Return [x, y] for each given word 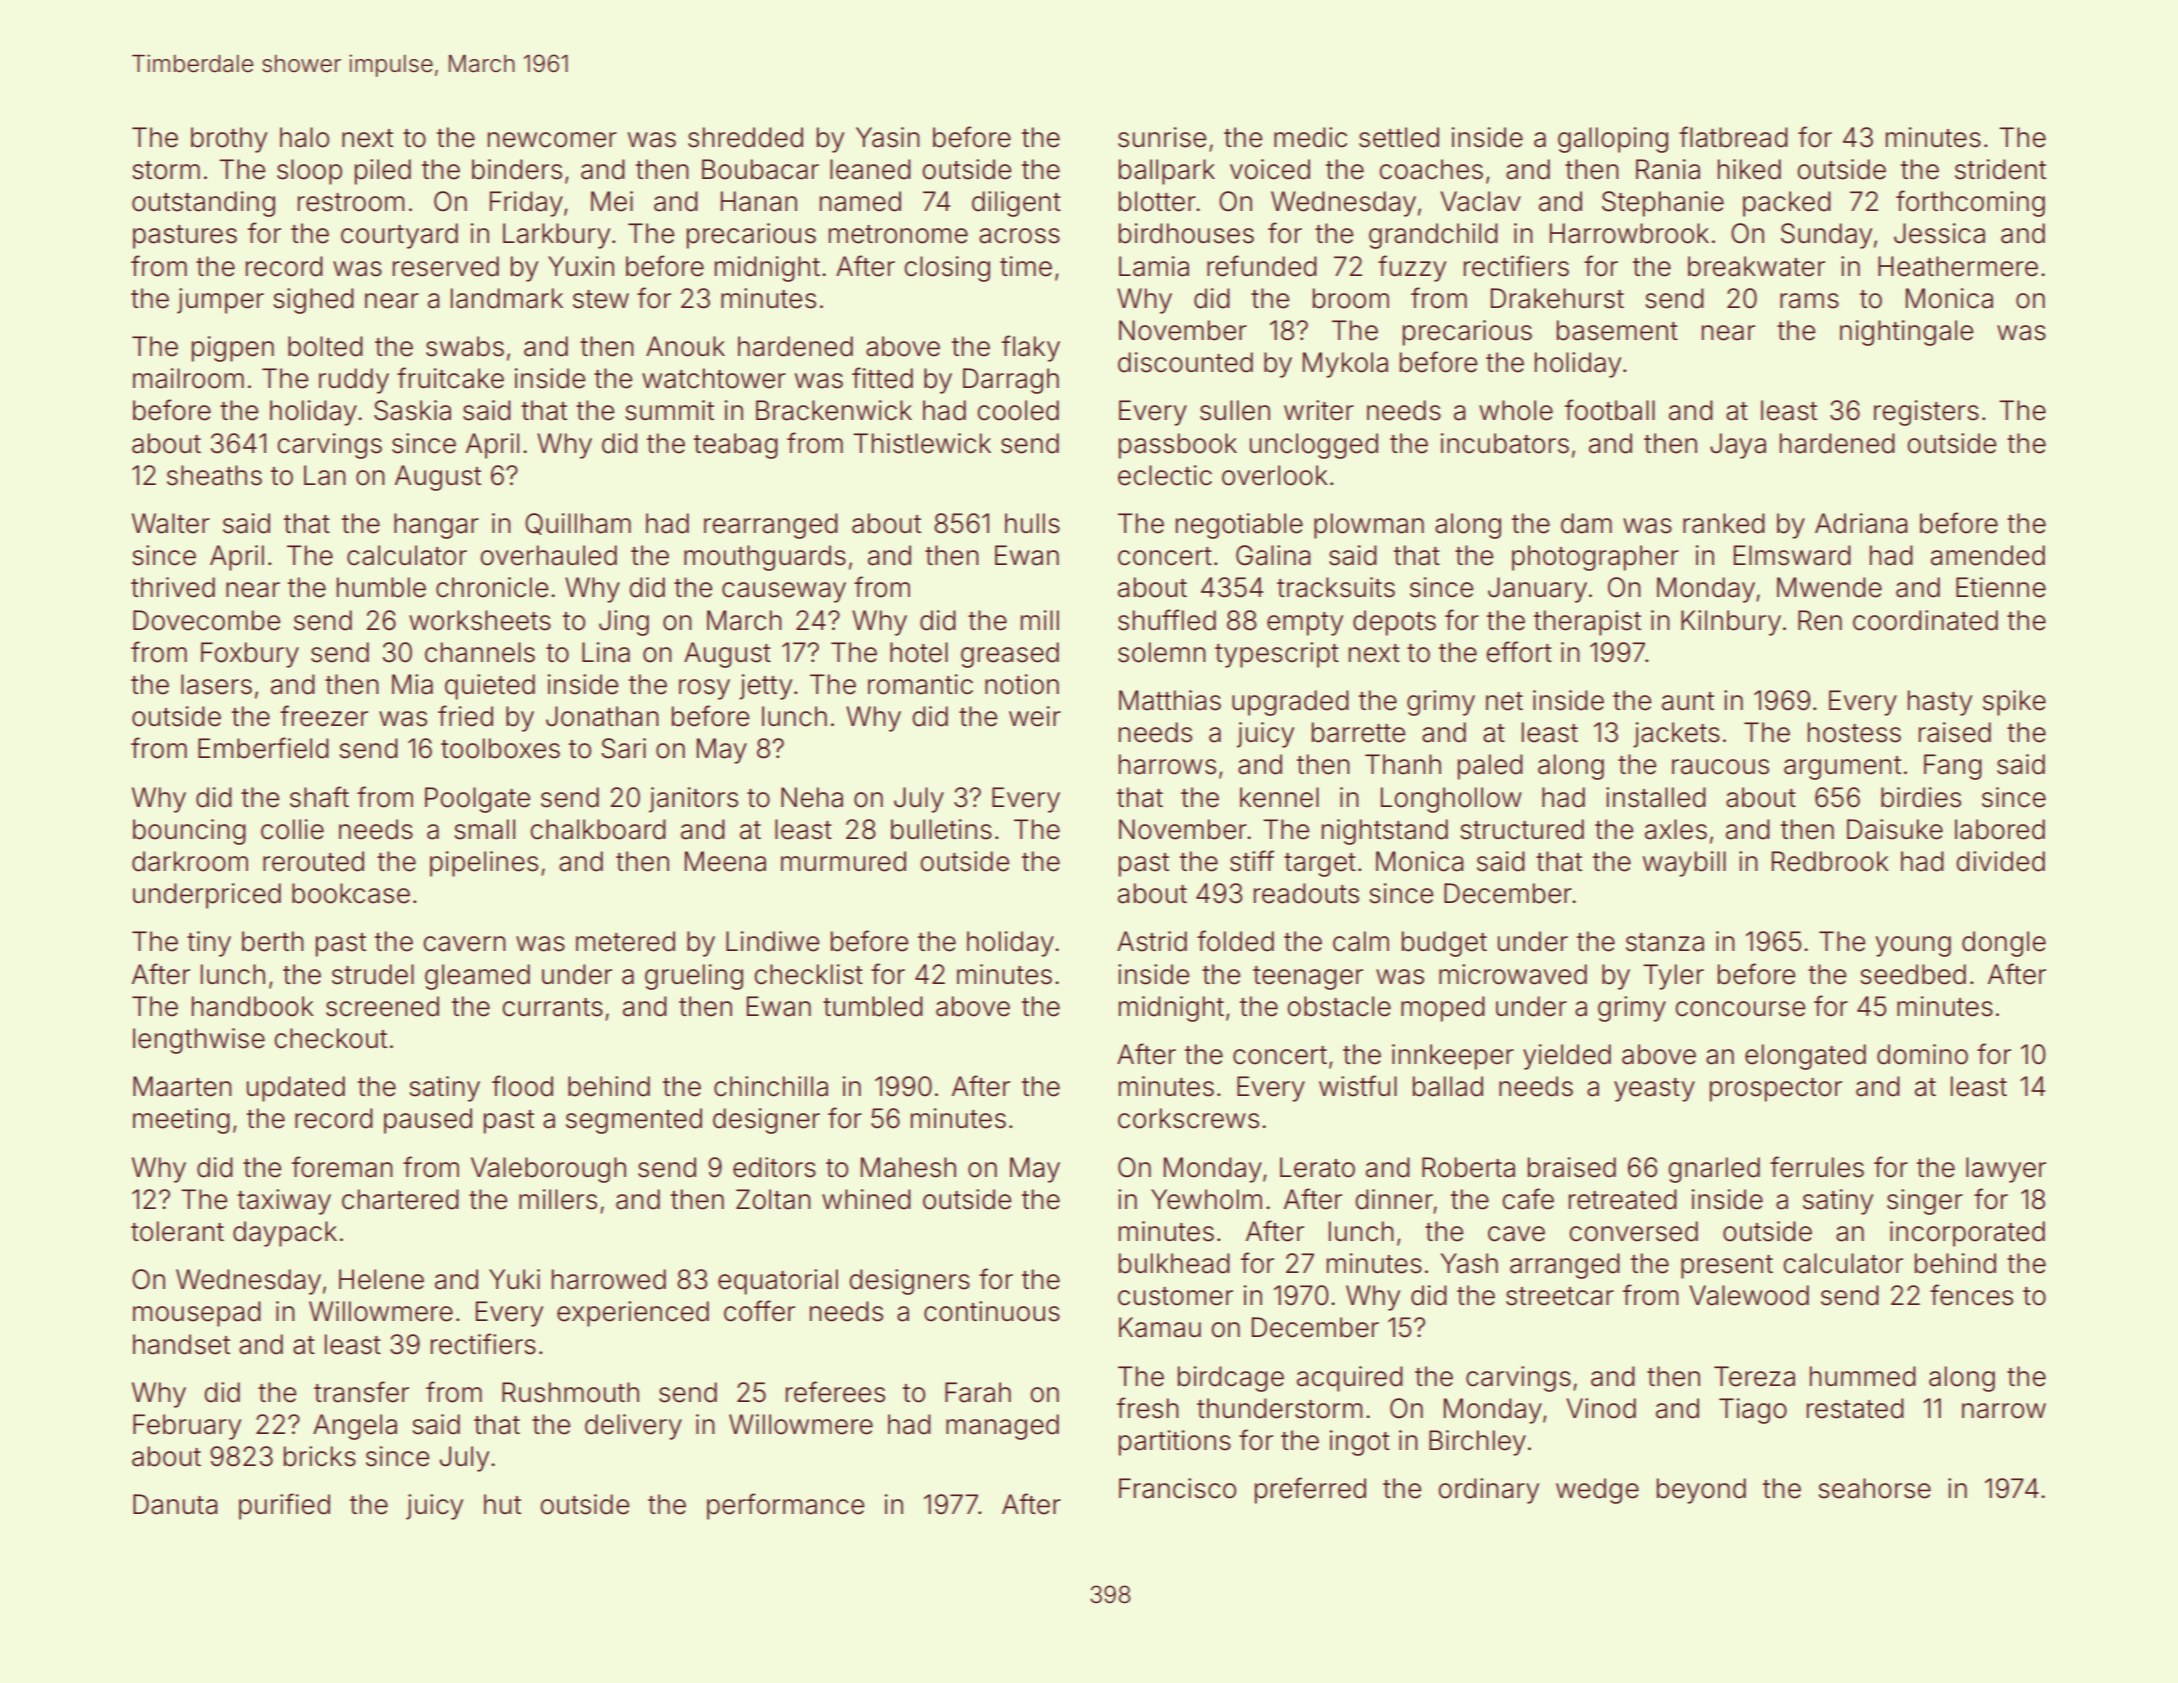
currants [552, 1007]
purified [284, 1506]
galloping [1613, 140]
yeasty [1654, 1090]
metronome [898, 234]
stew [601, 299]
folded [1235, 941]
